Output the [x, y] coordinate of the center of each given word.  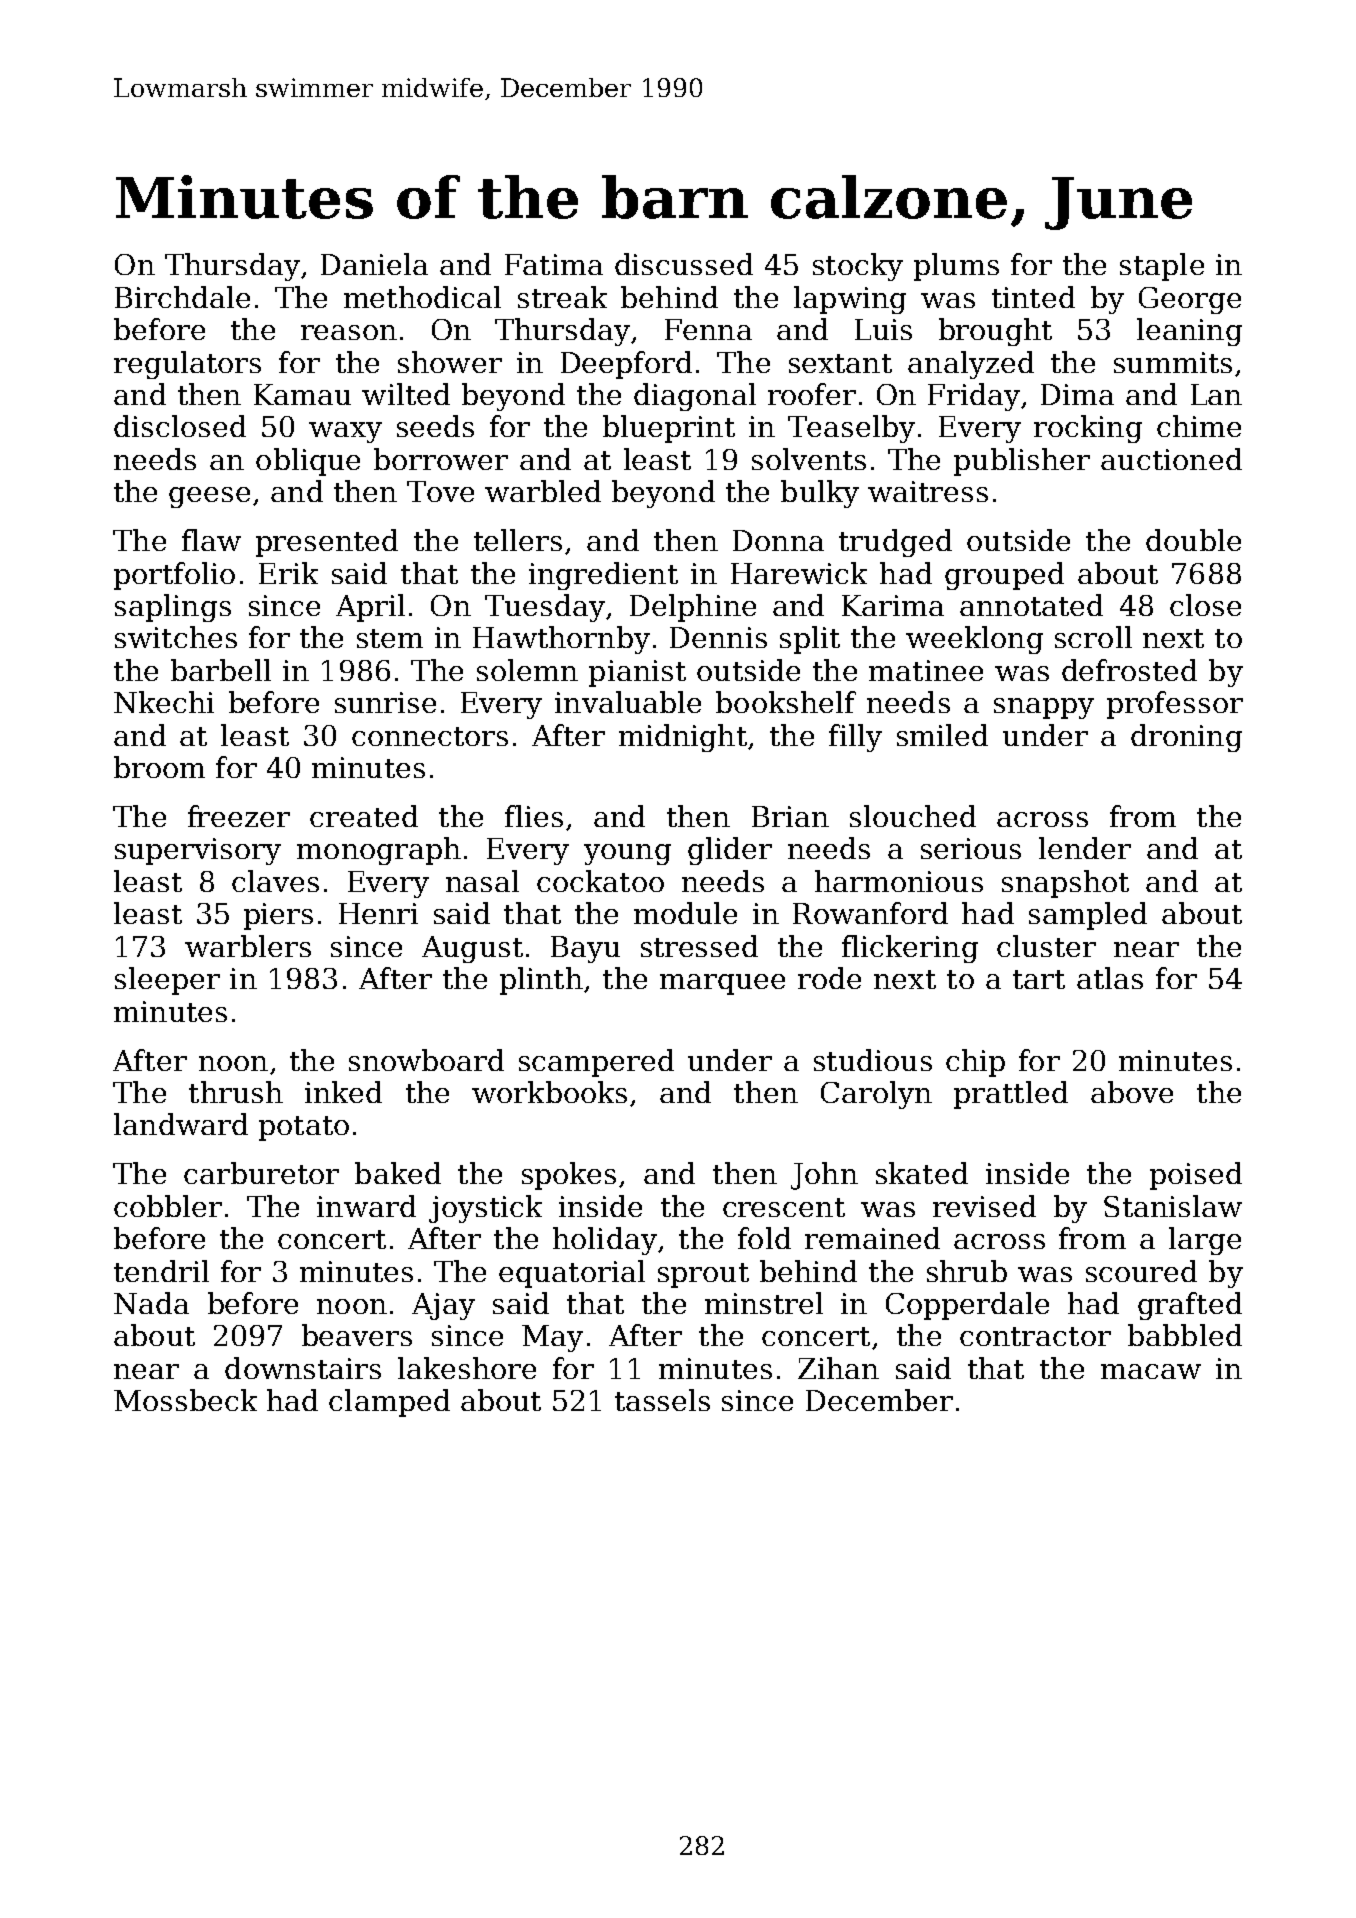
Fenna [708, 329]
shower [450, 362]
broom [159, 767]
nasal [482, 881]
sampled [1088, 916]
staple [1162, 267]
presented [327, 543]
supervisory [198, 851]
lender [1085, 848]
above [1132, 1092]
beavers [357, 1335]
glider [730, 851]
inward [366, 1206]
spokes [569, 1176]
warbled [543, 491]
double [1193, 540]
